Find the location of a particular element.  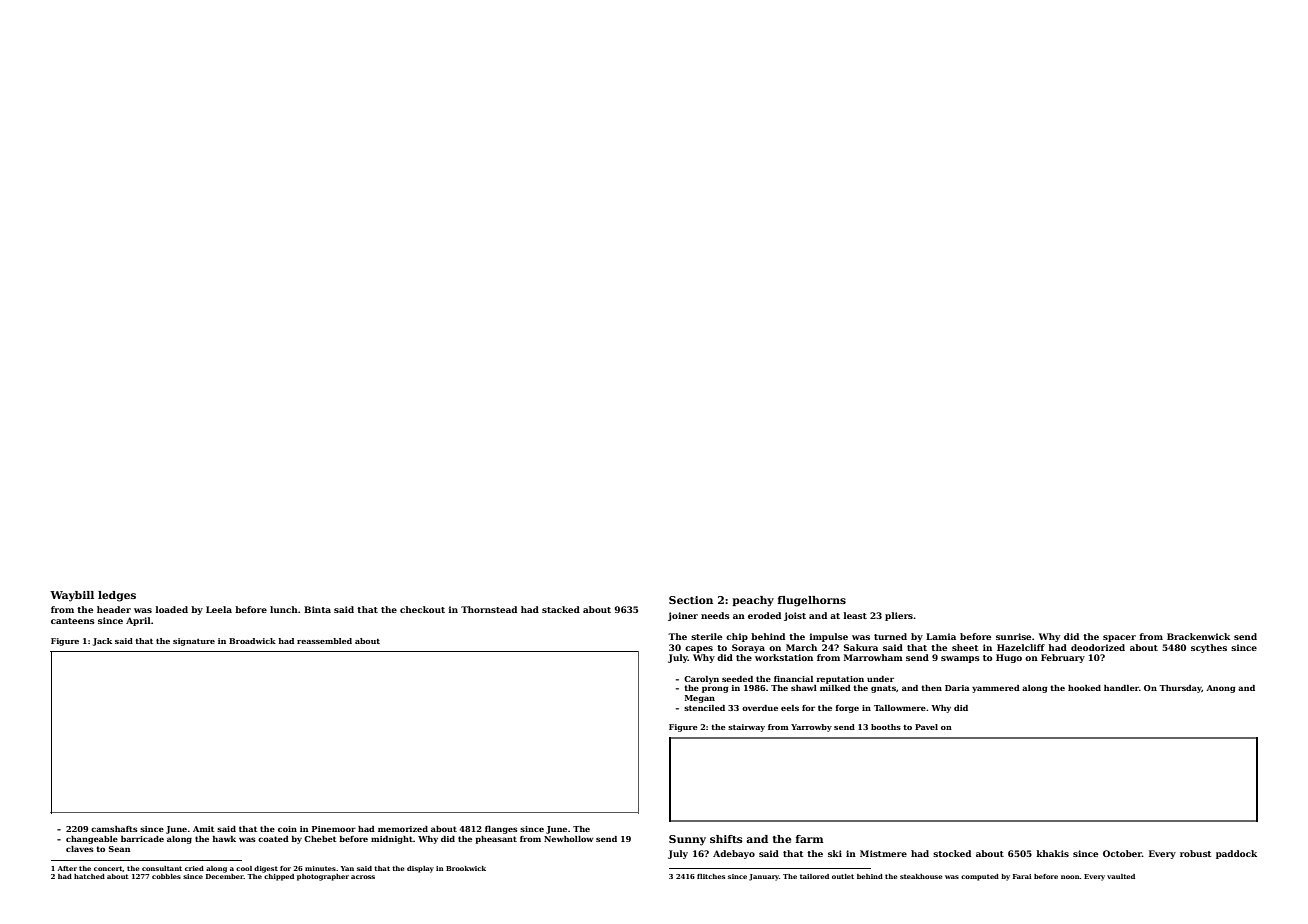

stenciled is located at coordinates (704, 708).
